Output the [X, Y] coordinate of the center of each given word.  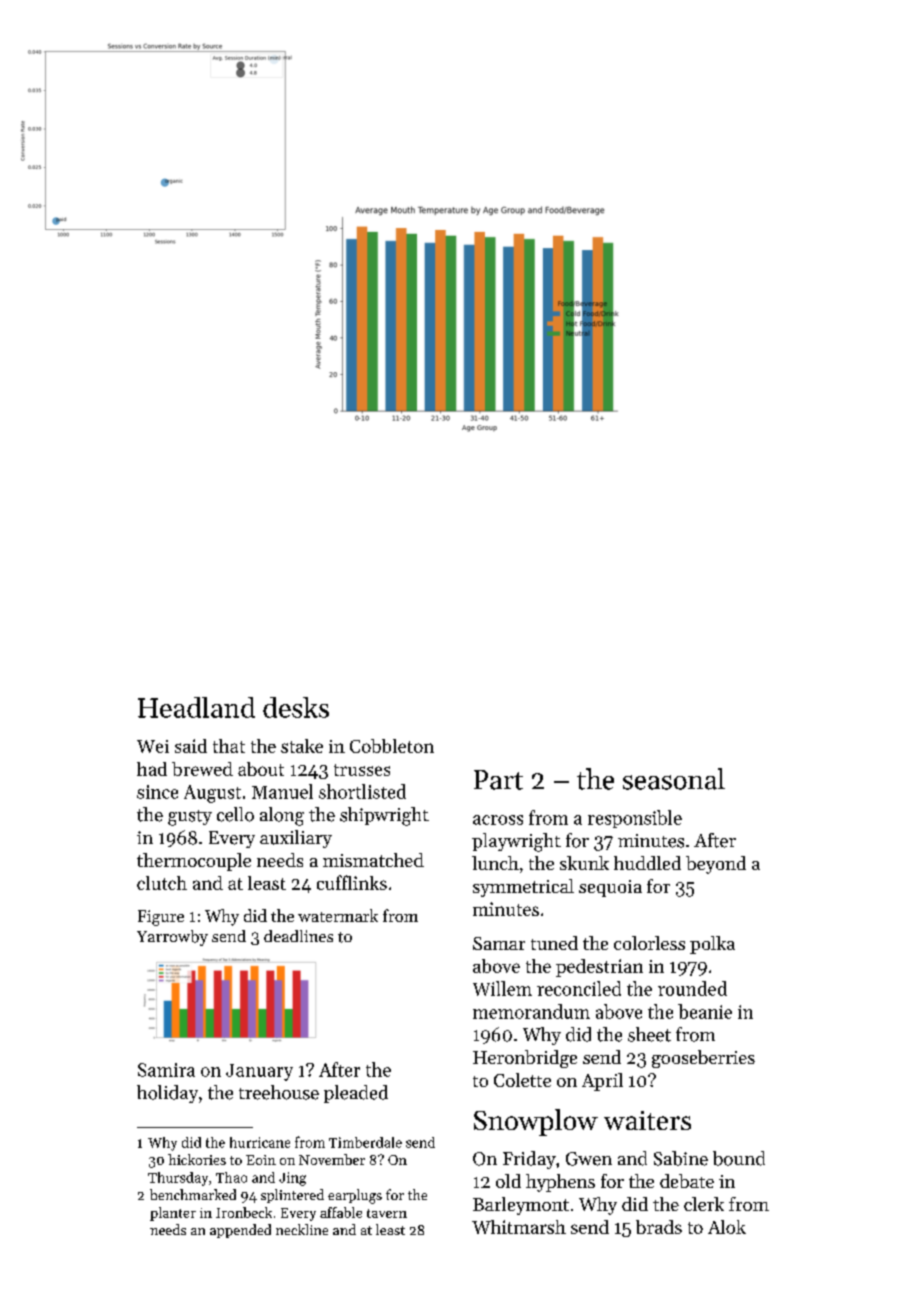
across [498, 820]
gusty [190, 818]
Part [498, 780]
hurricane [260, 1142]
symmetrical [523, 888]
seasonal [674, 779]
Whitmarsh [519, 1227]
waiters [647, 1120]
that [229, 746]
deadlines [298, 936]
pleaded [356, 1094]
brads [659, 1227]
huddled [647, 863]
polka [712, 945]
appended [240, 1231]
